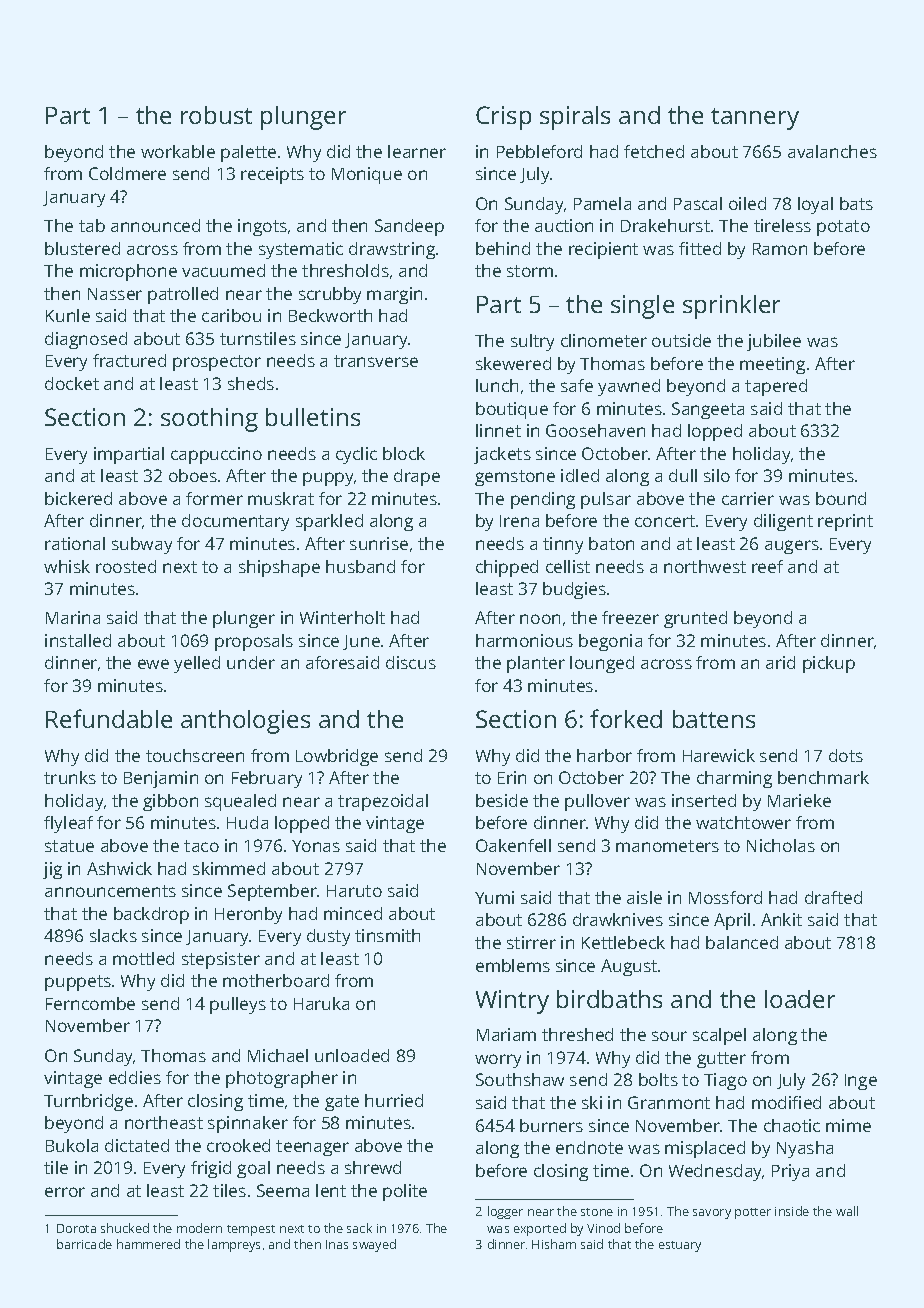 The width and height of the page is (924, 1308). Describe the element at coordinates (383, 802) in the page. I see `trapezoidal` at that location.
